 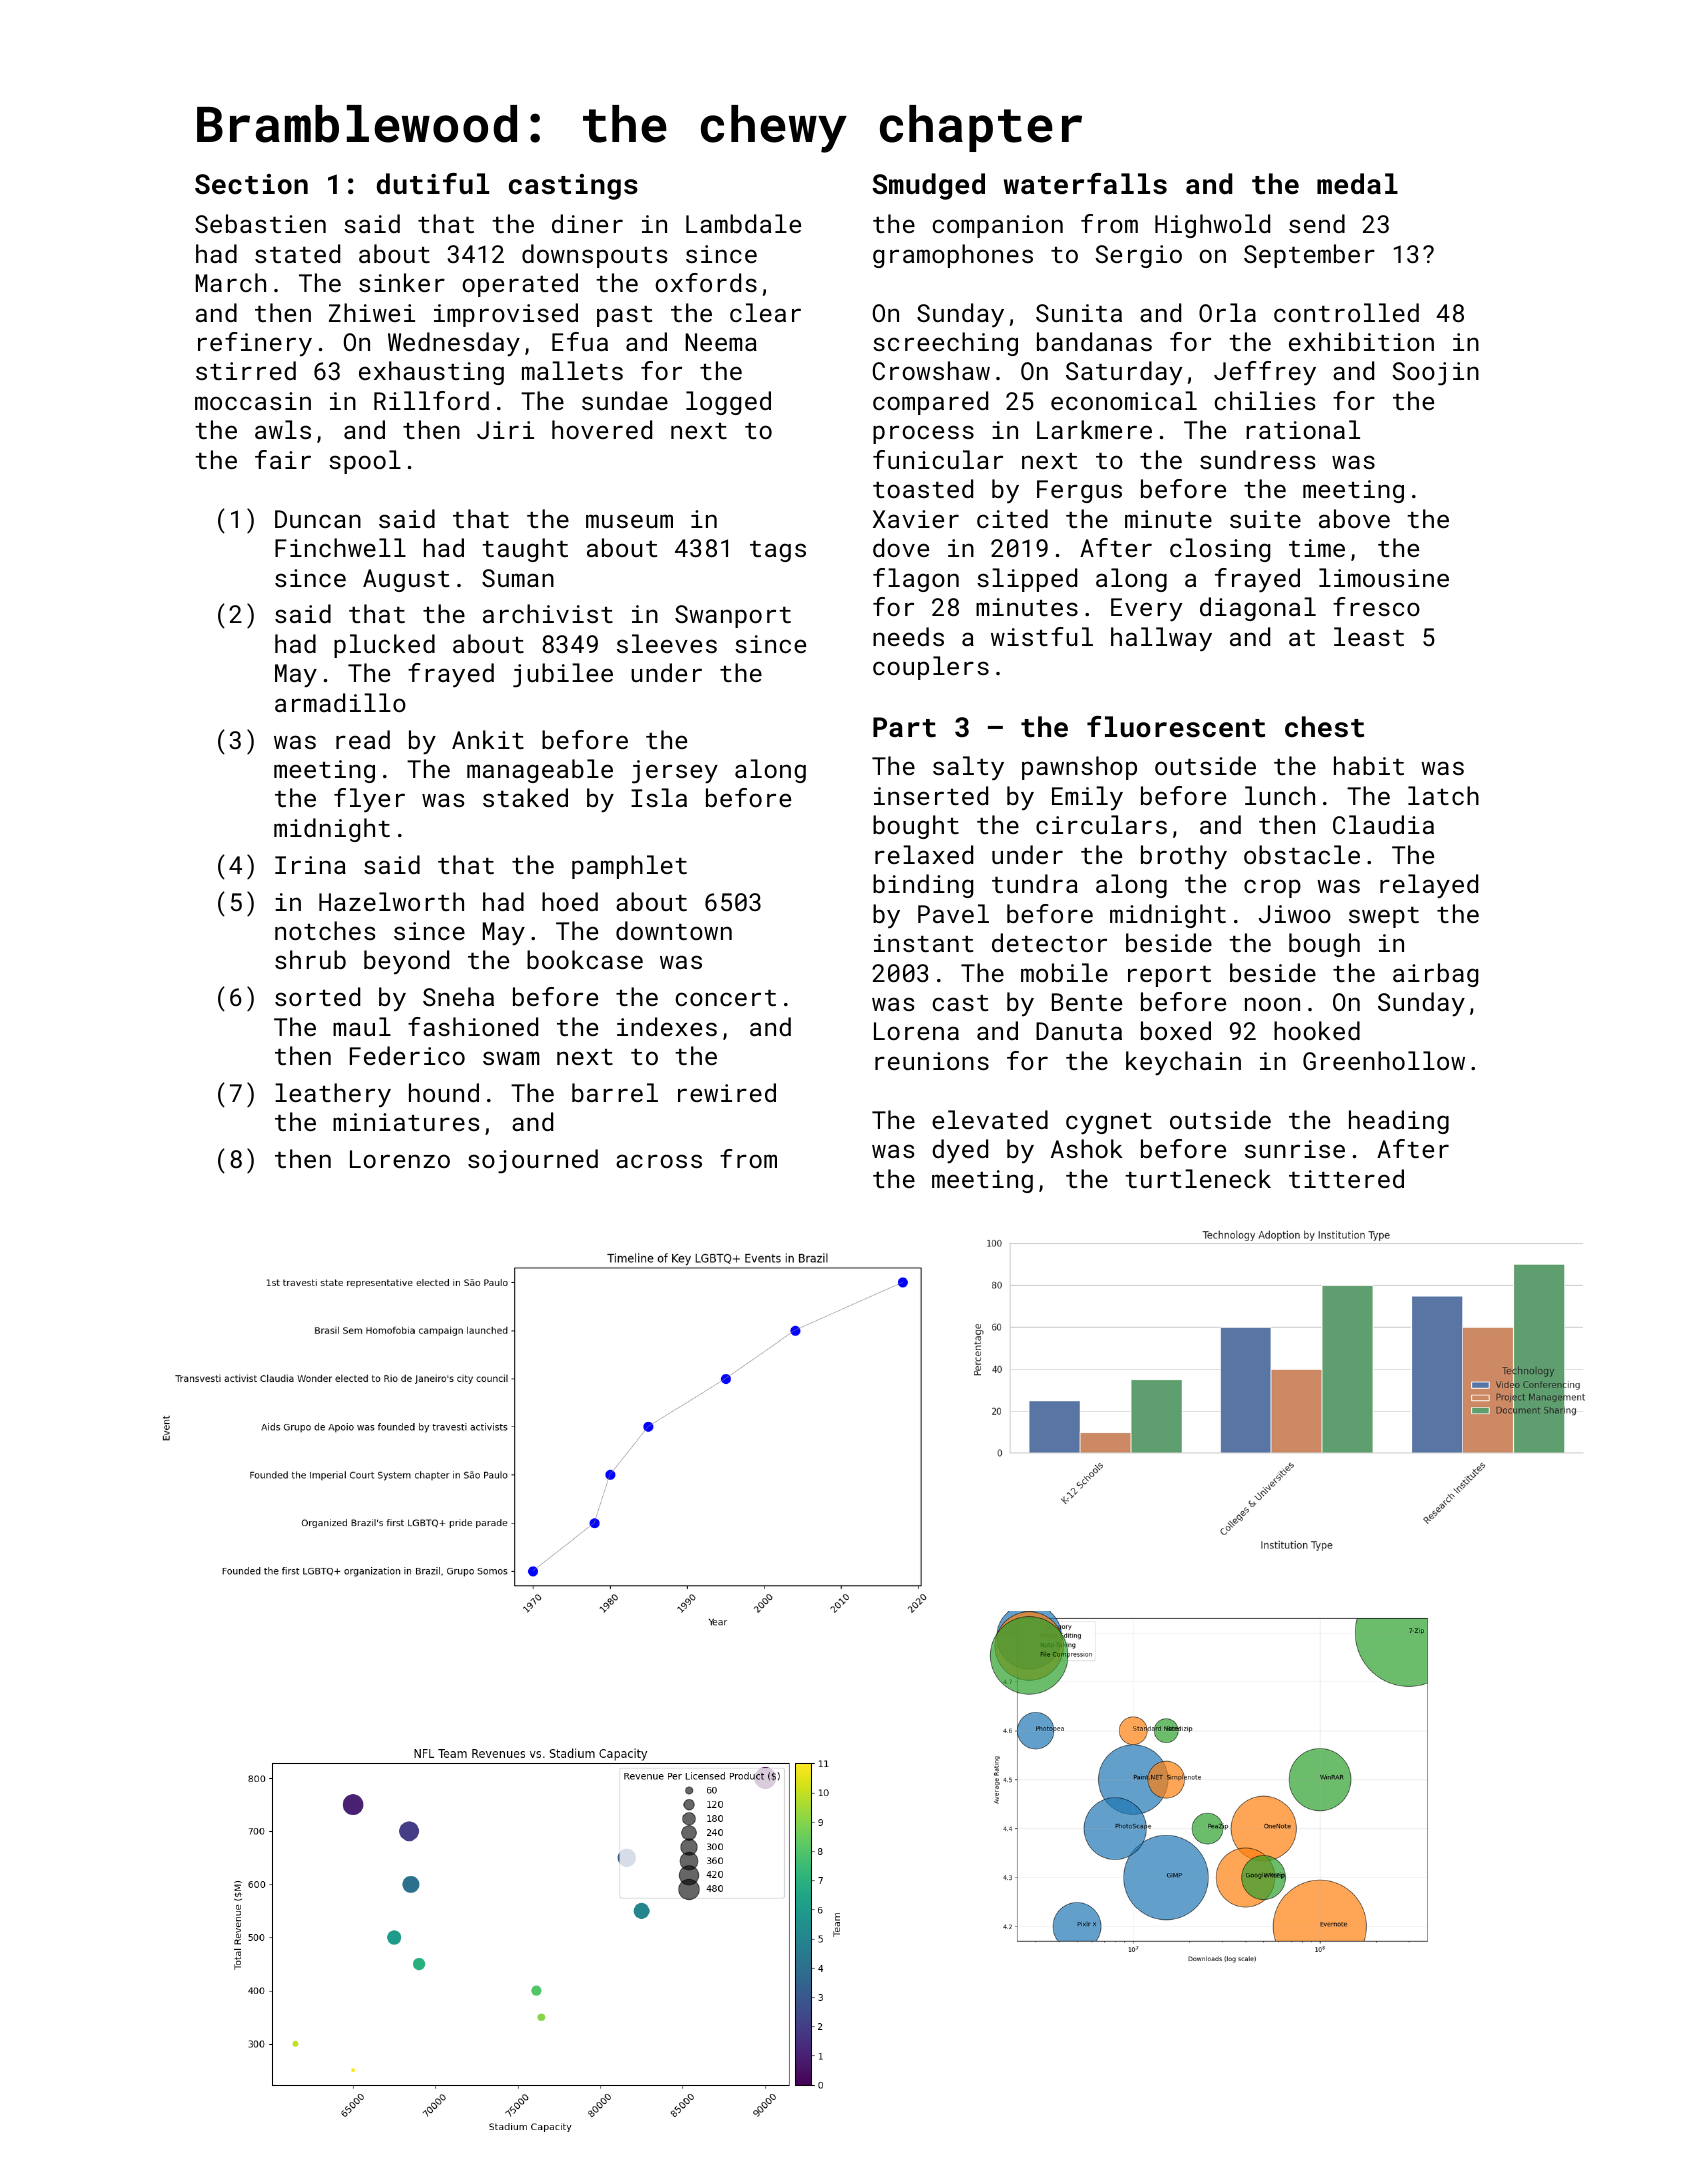 What do you see at coordinates (1258, 609) in the page?
I see `diagonal` at bounding box center [1258, 609].
